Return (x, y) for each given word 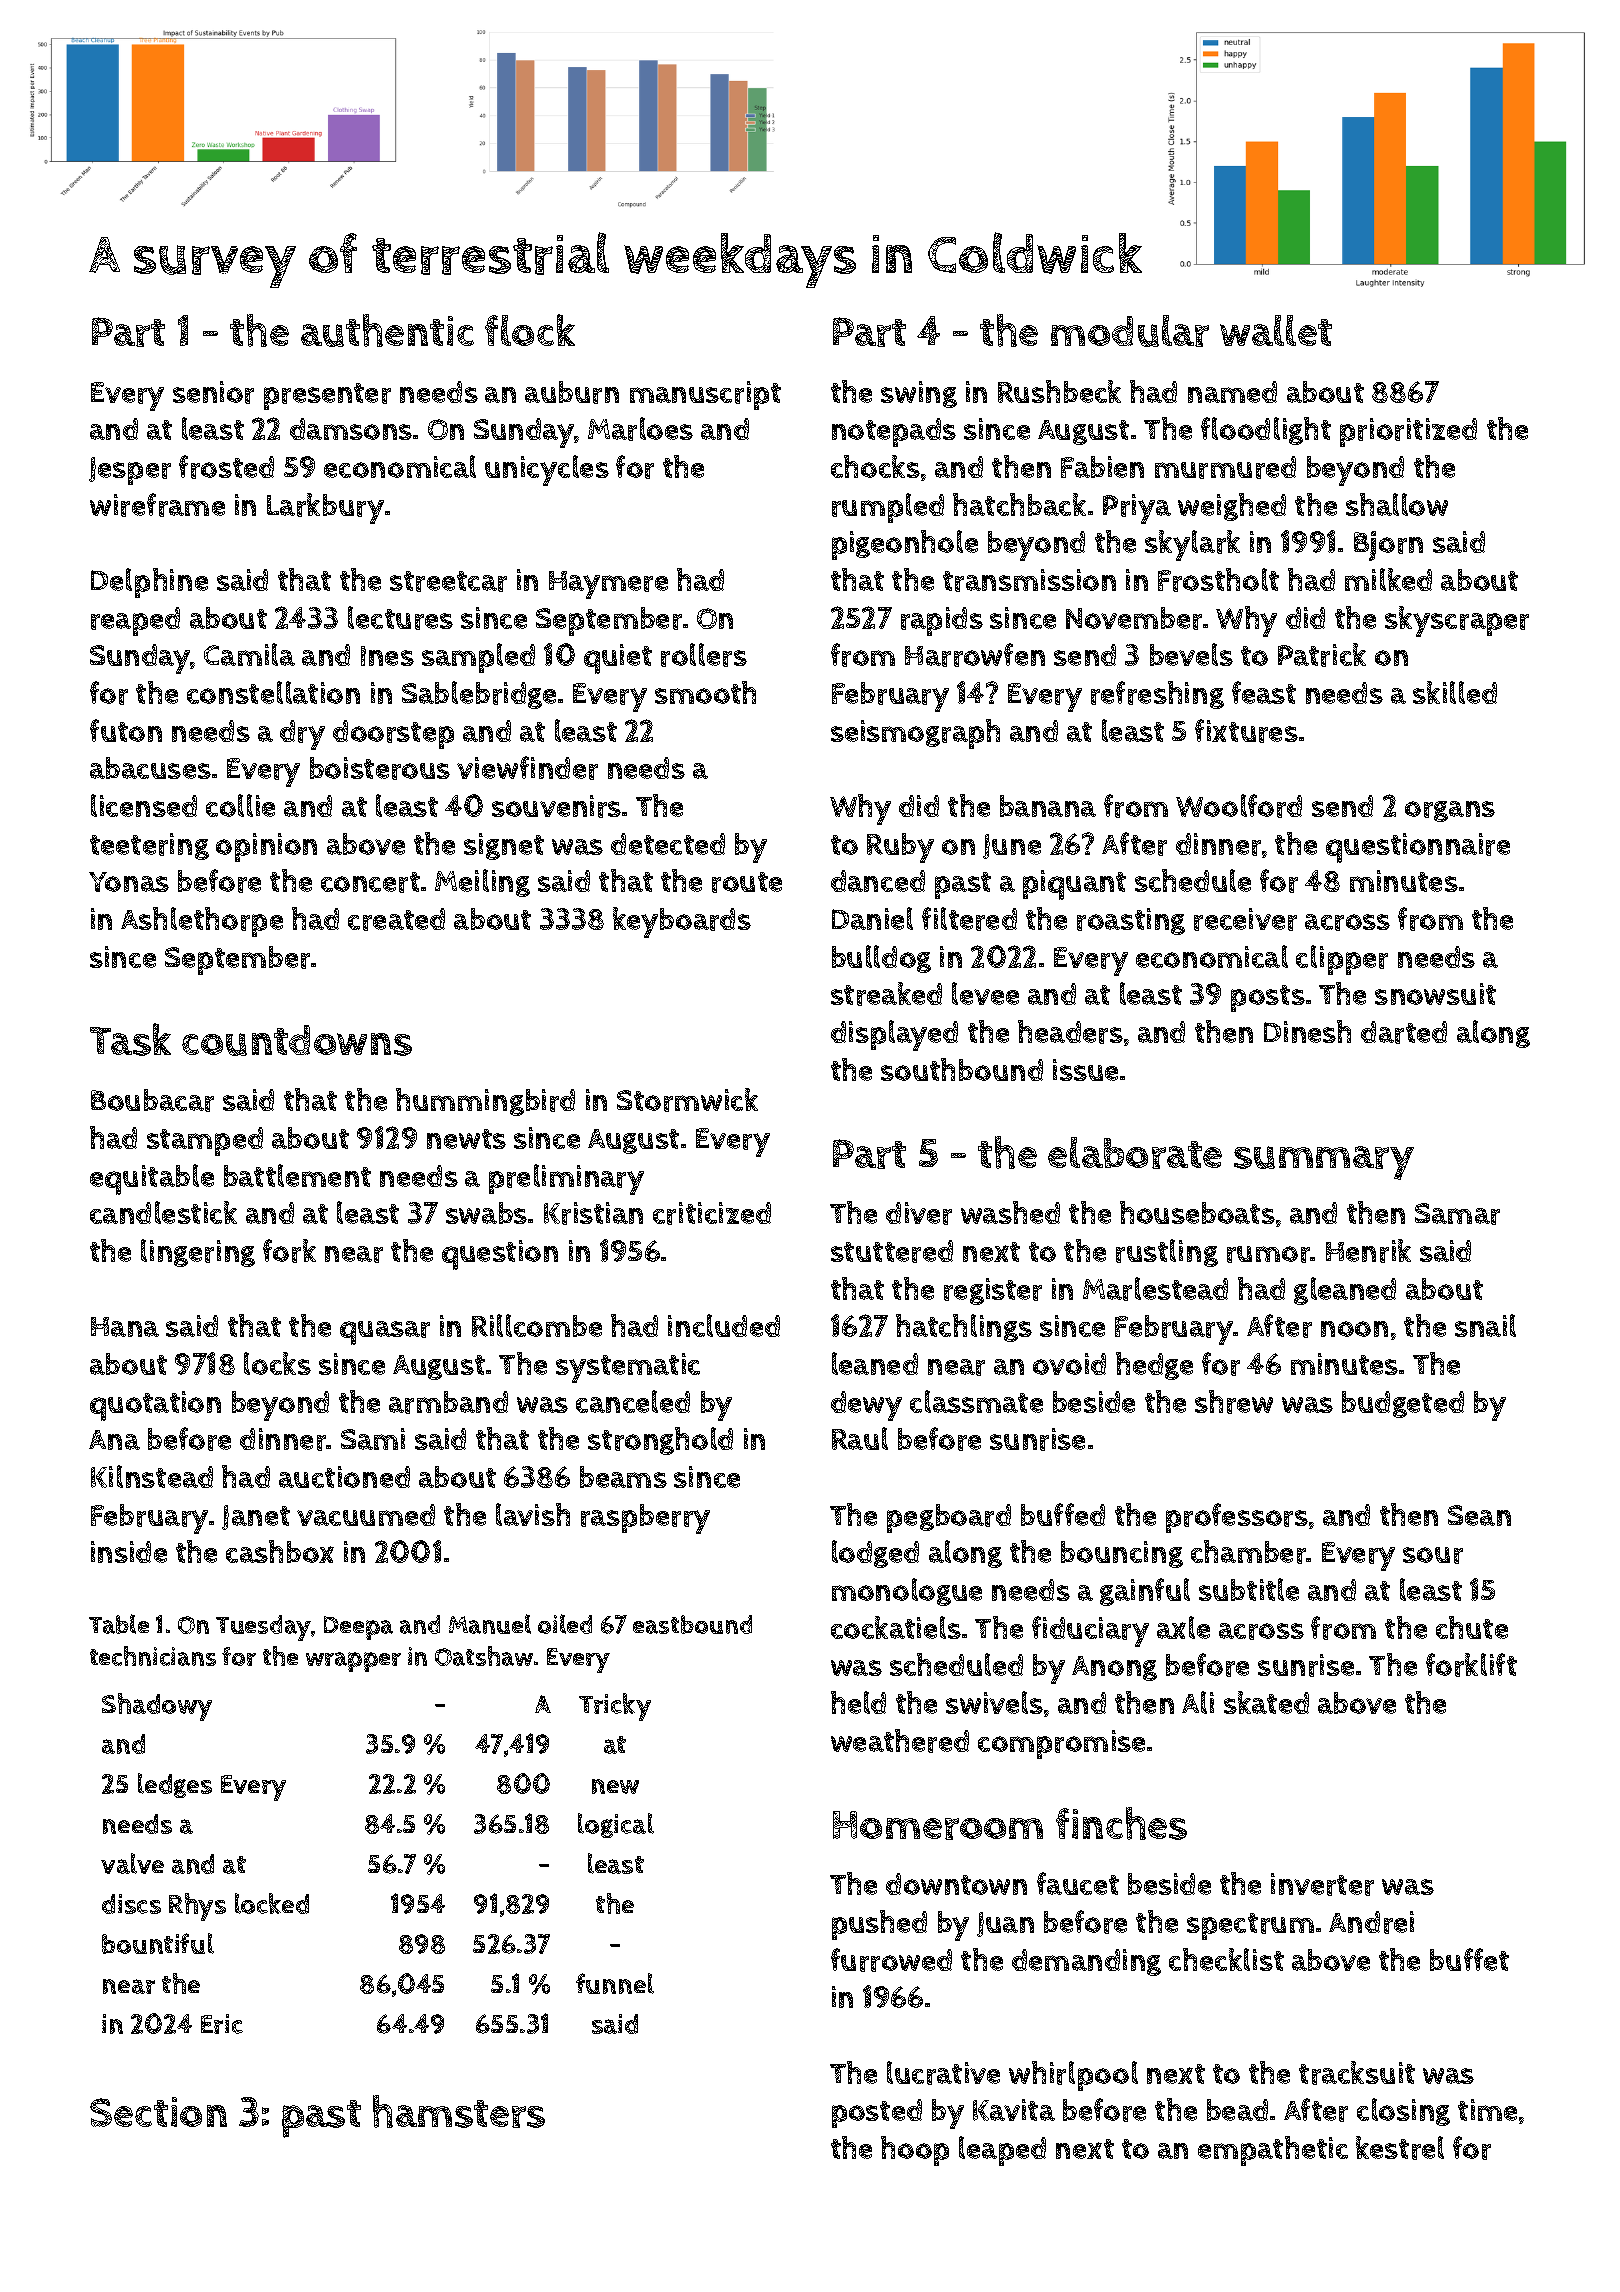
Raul (860, 1438)
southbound (962, 1069)
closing (1403, 2112)
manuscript (705, 395)
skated (1266, 1702)
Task (130, 1039)
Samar (1457, 1214)
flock (530, 330)
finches (1121, 1823)
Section (158, 2112)
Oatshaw (484, 1656)
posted (877, 2113)
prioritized (1408, 432)
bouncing (1122, 1554)
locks (277, 1363)
